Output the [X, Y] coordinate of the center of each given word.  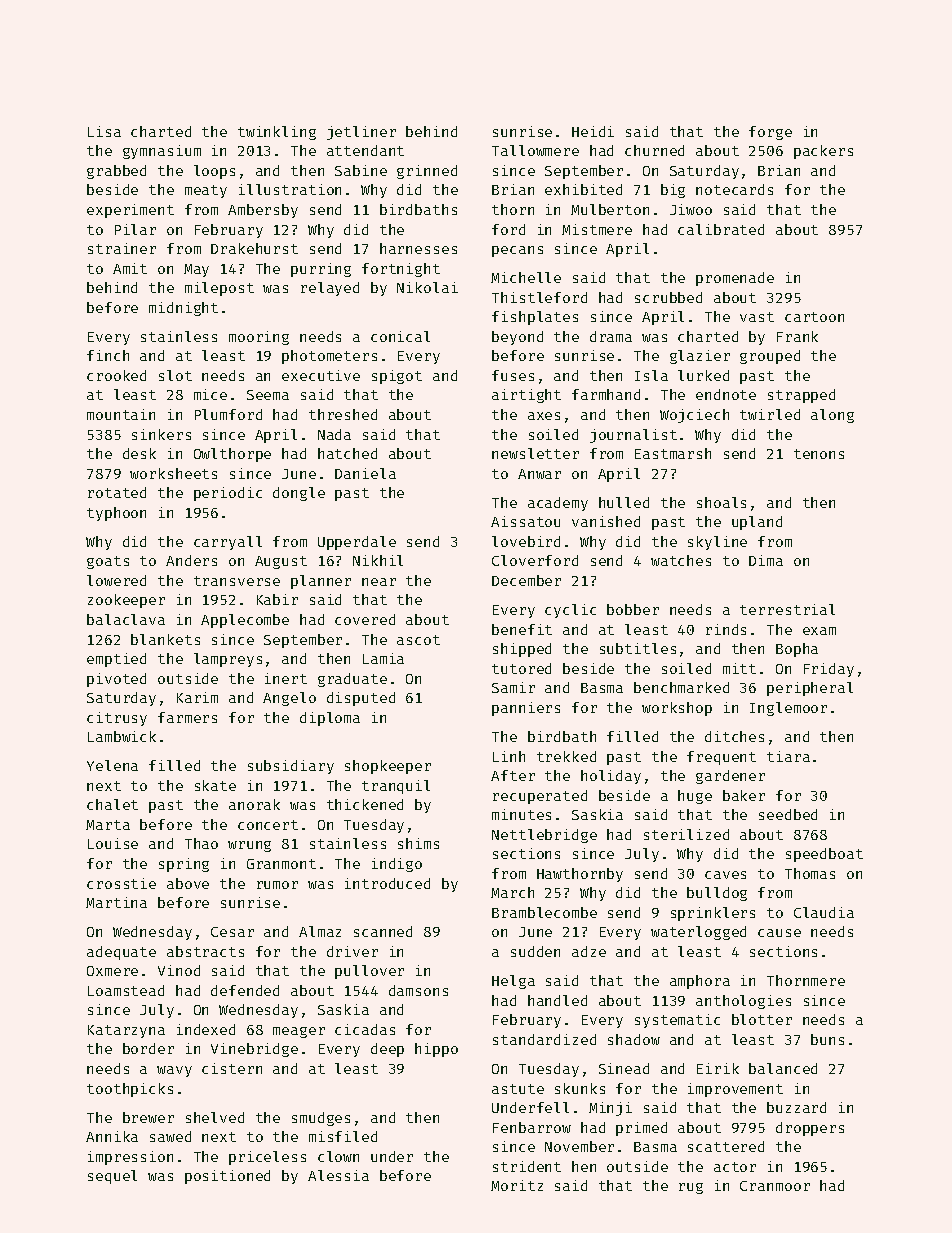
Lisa [104, 131]
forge [770, 133]
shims [418, 843]
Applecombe [245, 621]
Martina [116, 902]
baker [744, 795]
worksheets [173, 473]
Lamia [383, 658]
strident [527, 1166]
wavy [174, 1071]
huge [695, 797]
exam [819, 631]
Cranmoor [775, 1186]
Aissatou [525, 521]
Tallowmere [535, 150]
